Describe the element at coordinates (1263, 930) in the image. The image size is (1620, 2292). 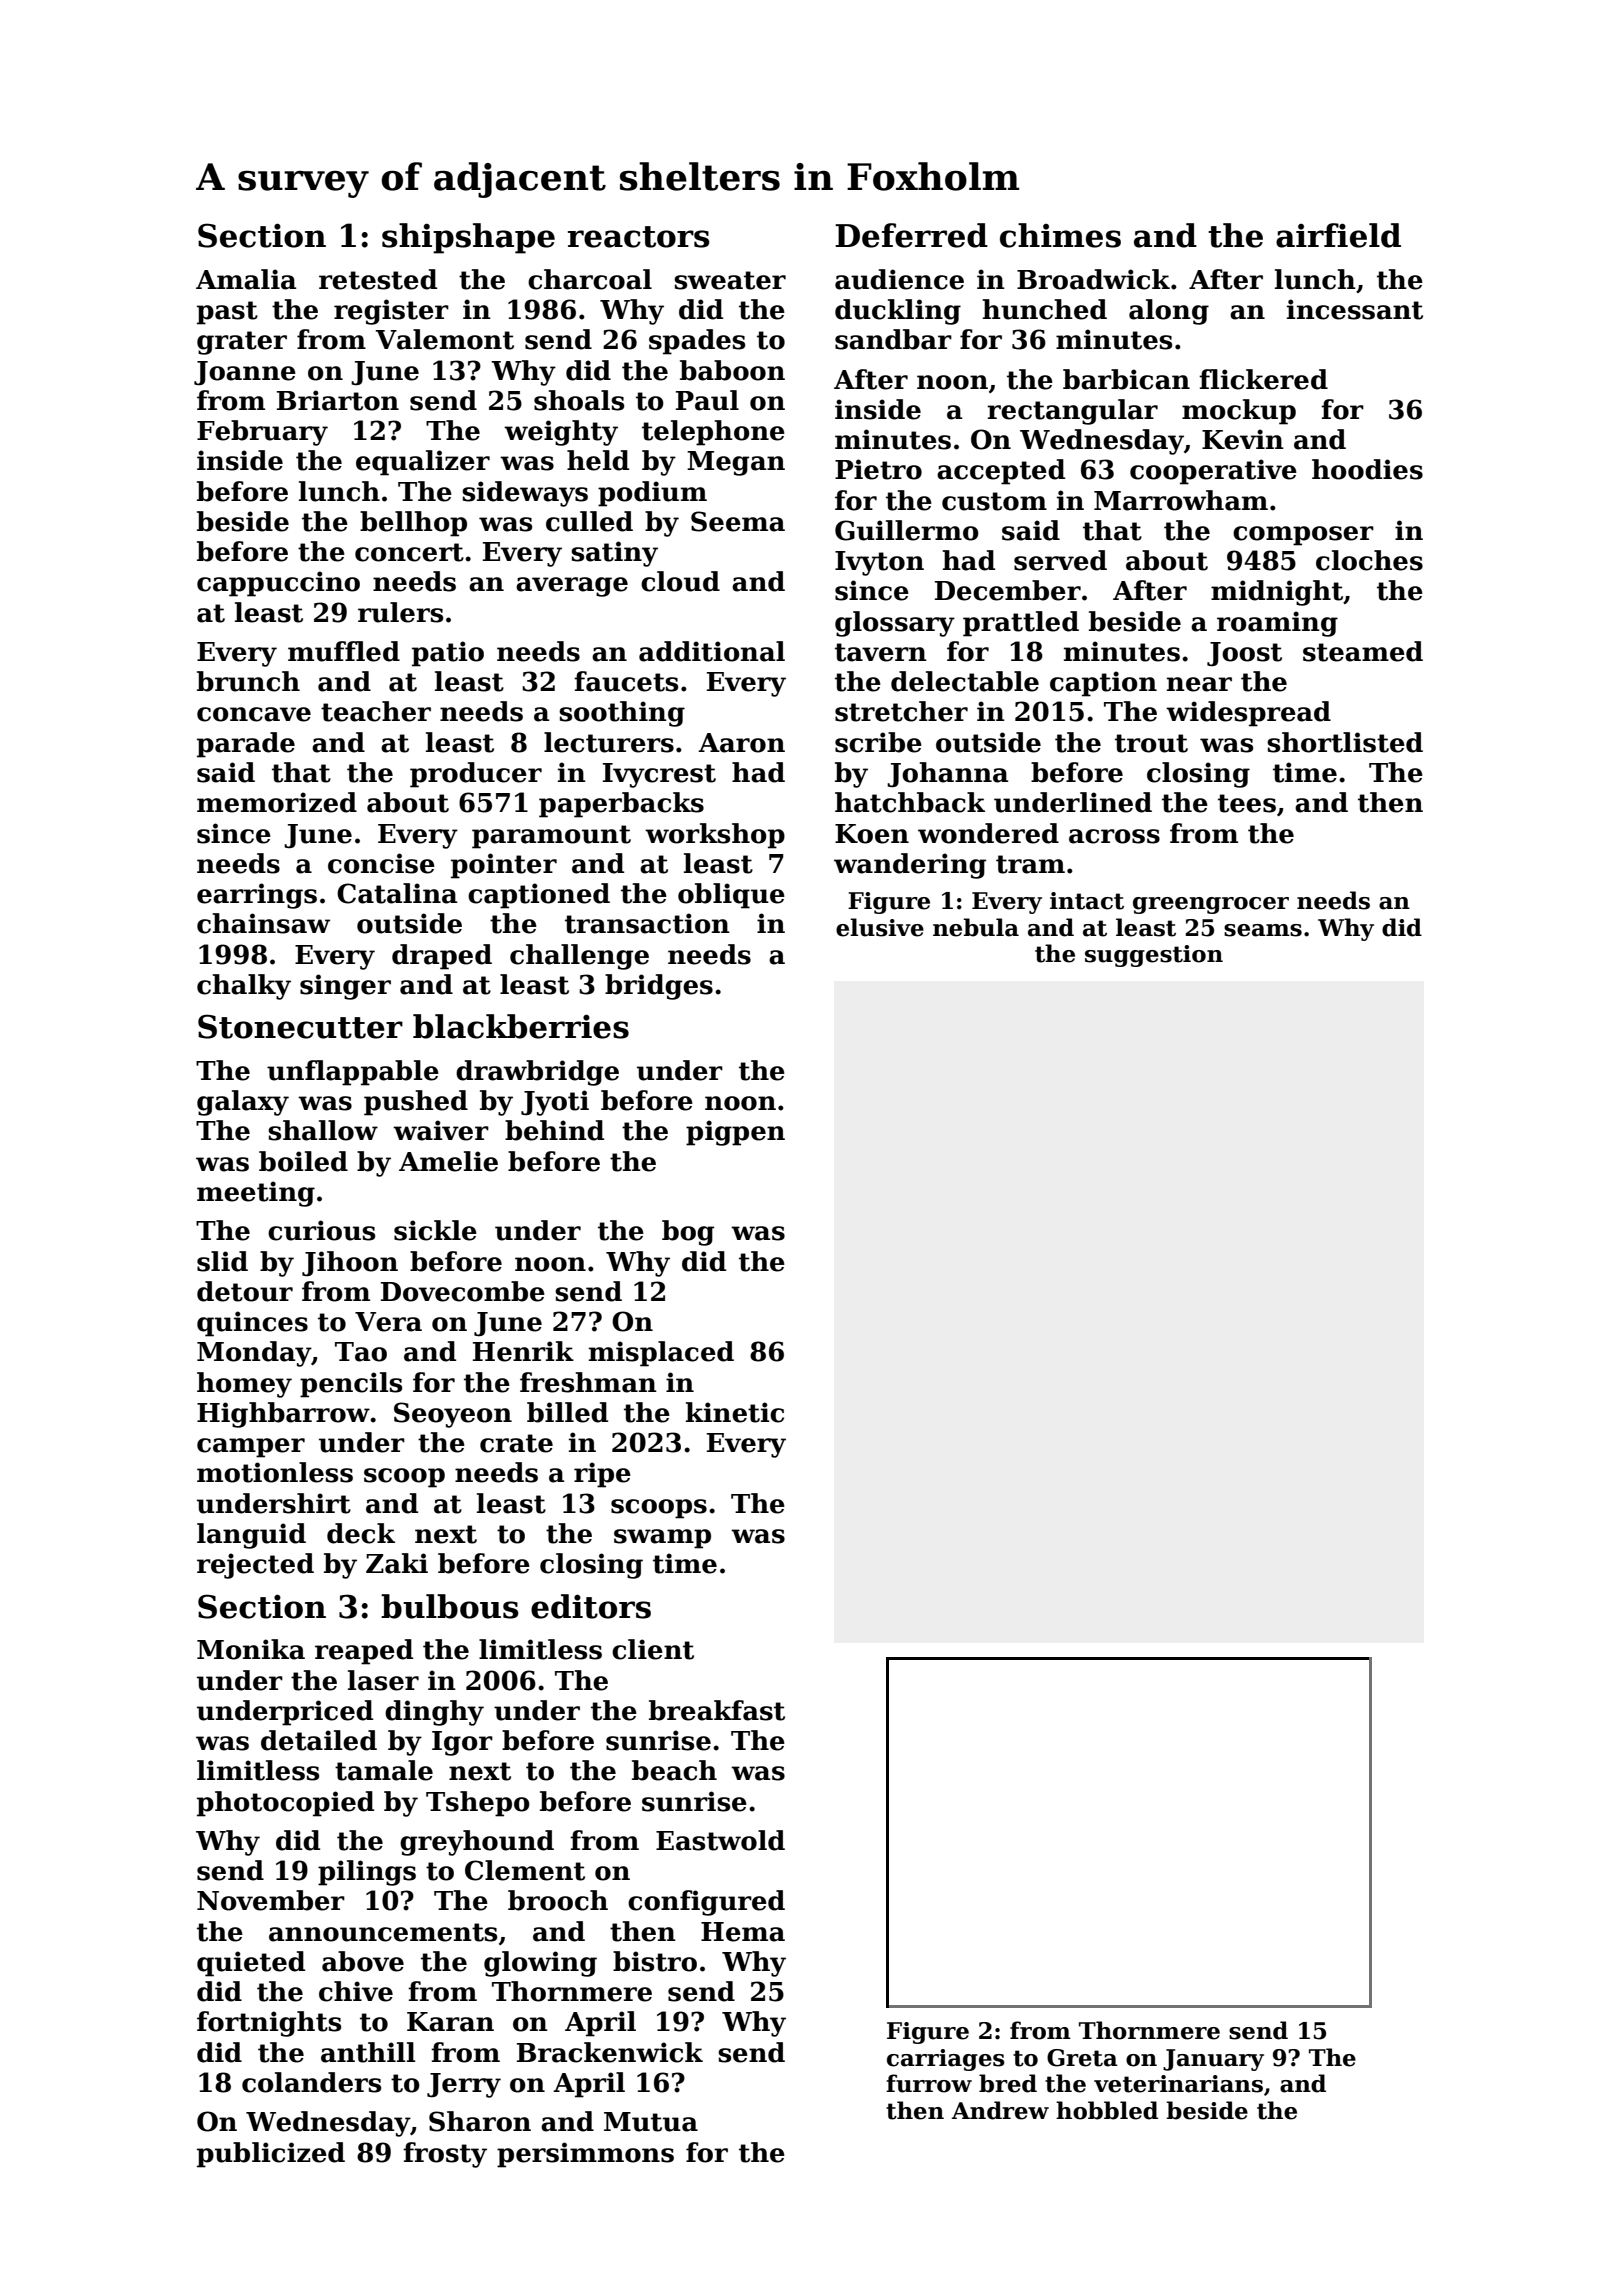
I see `seams` at that location.
